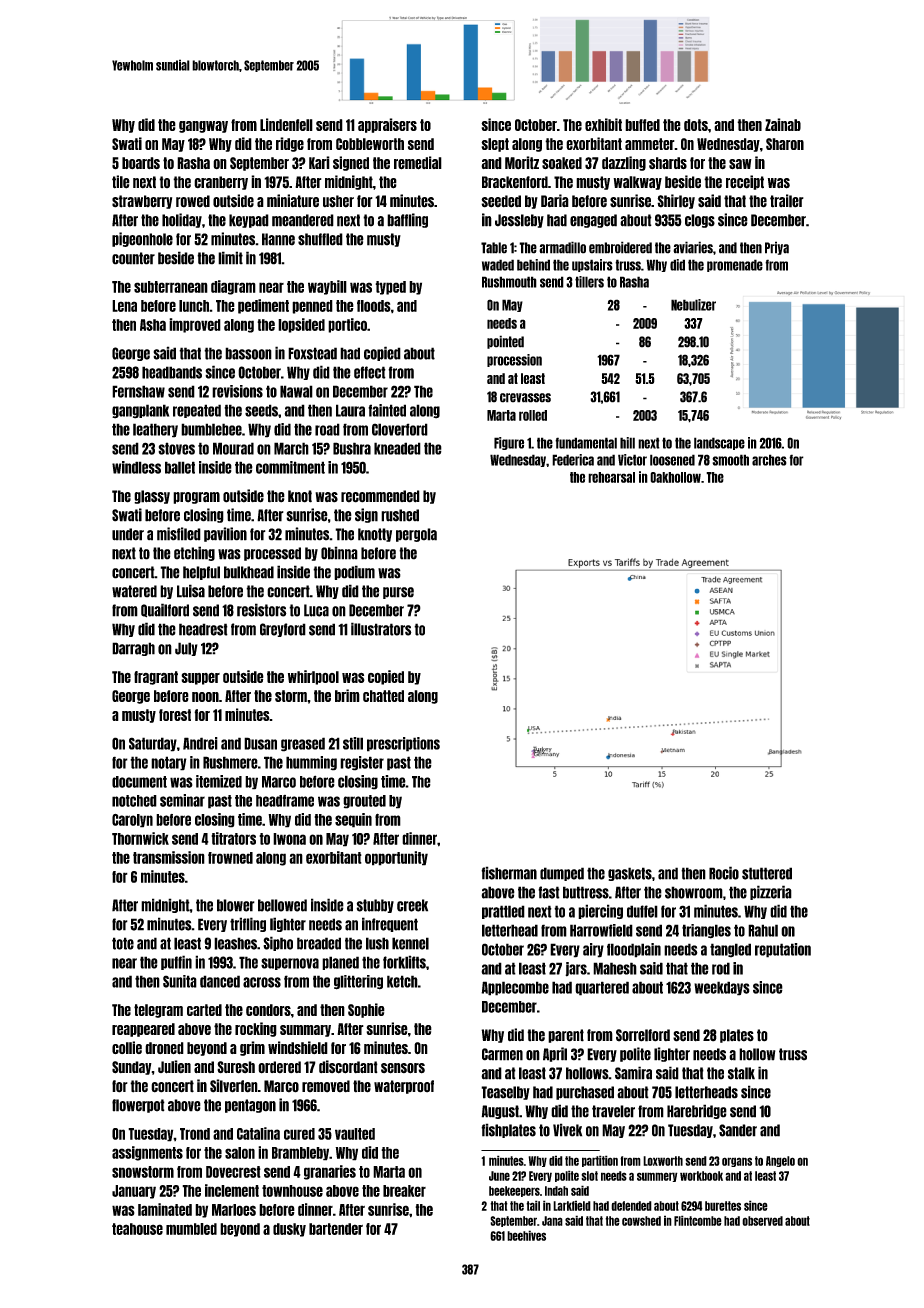 The width and height of the document is (924, 1308). What do you see at coordinates (769, 460) in the document?
I see `arches` at bounding box center [769, 460].
